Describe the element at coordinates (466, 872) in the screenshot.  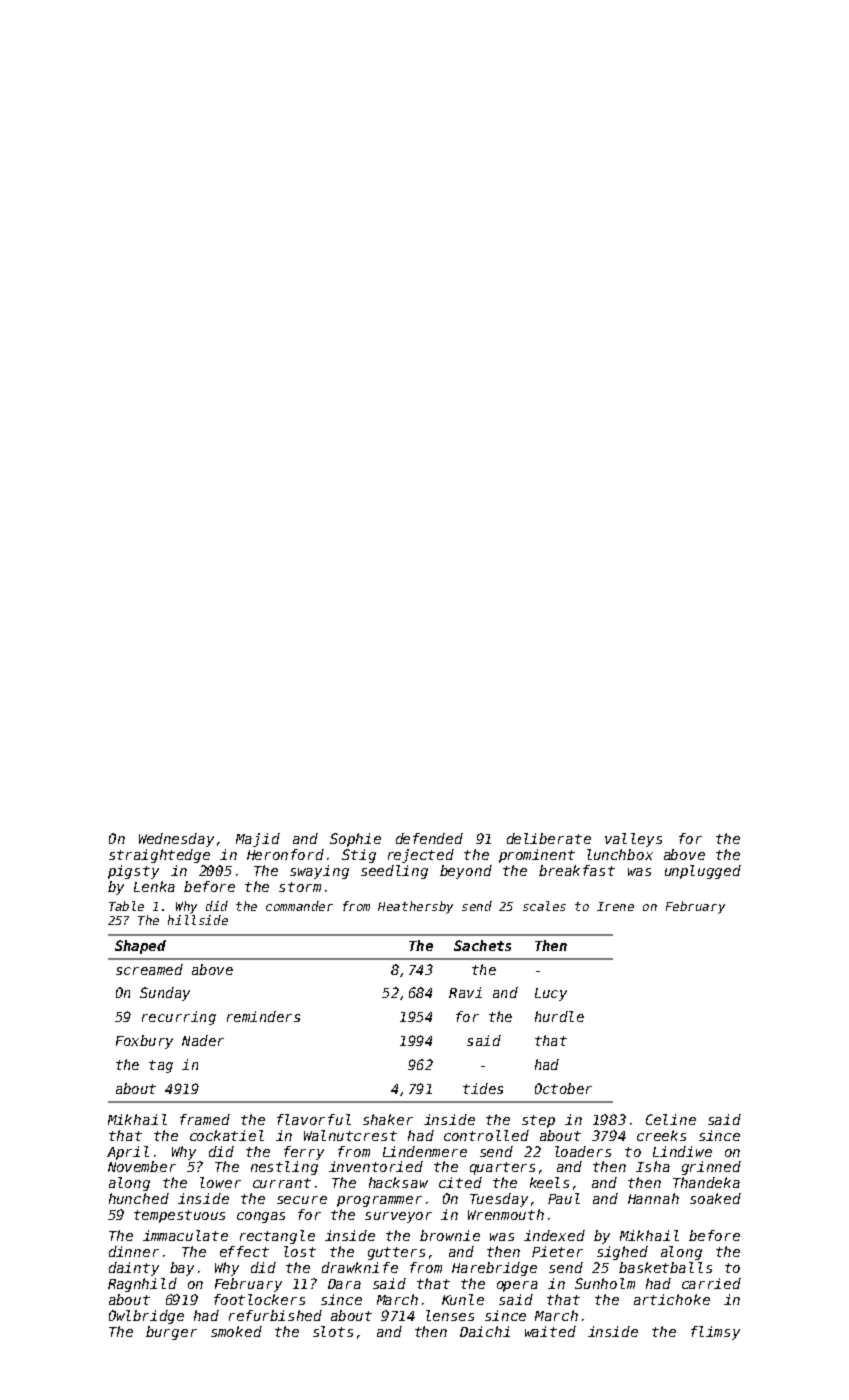
I see `beyond` at that location.
